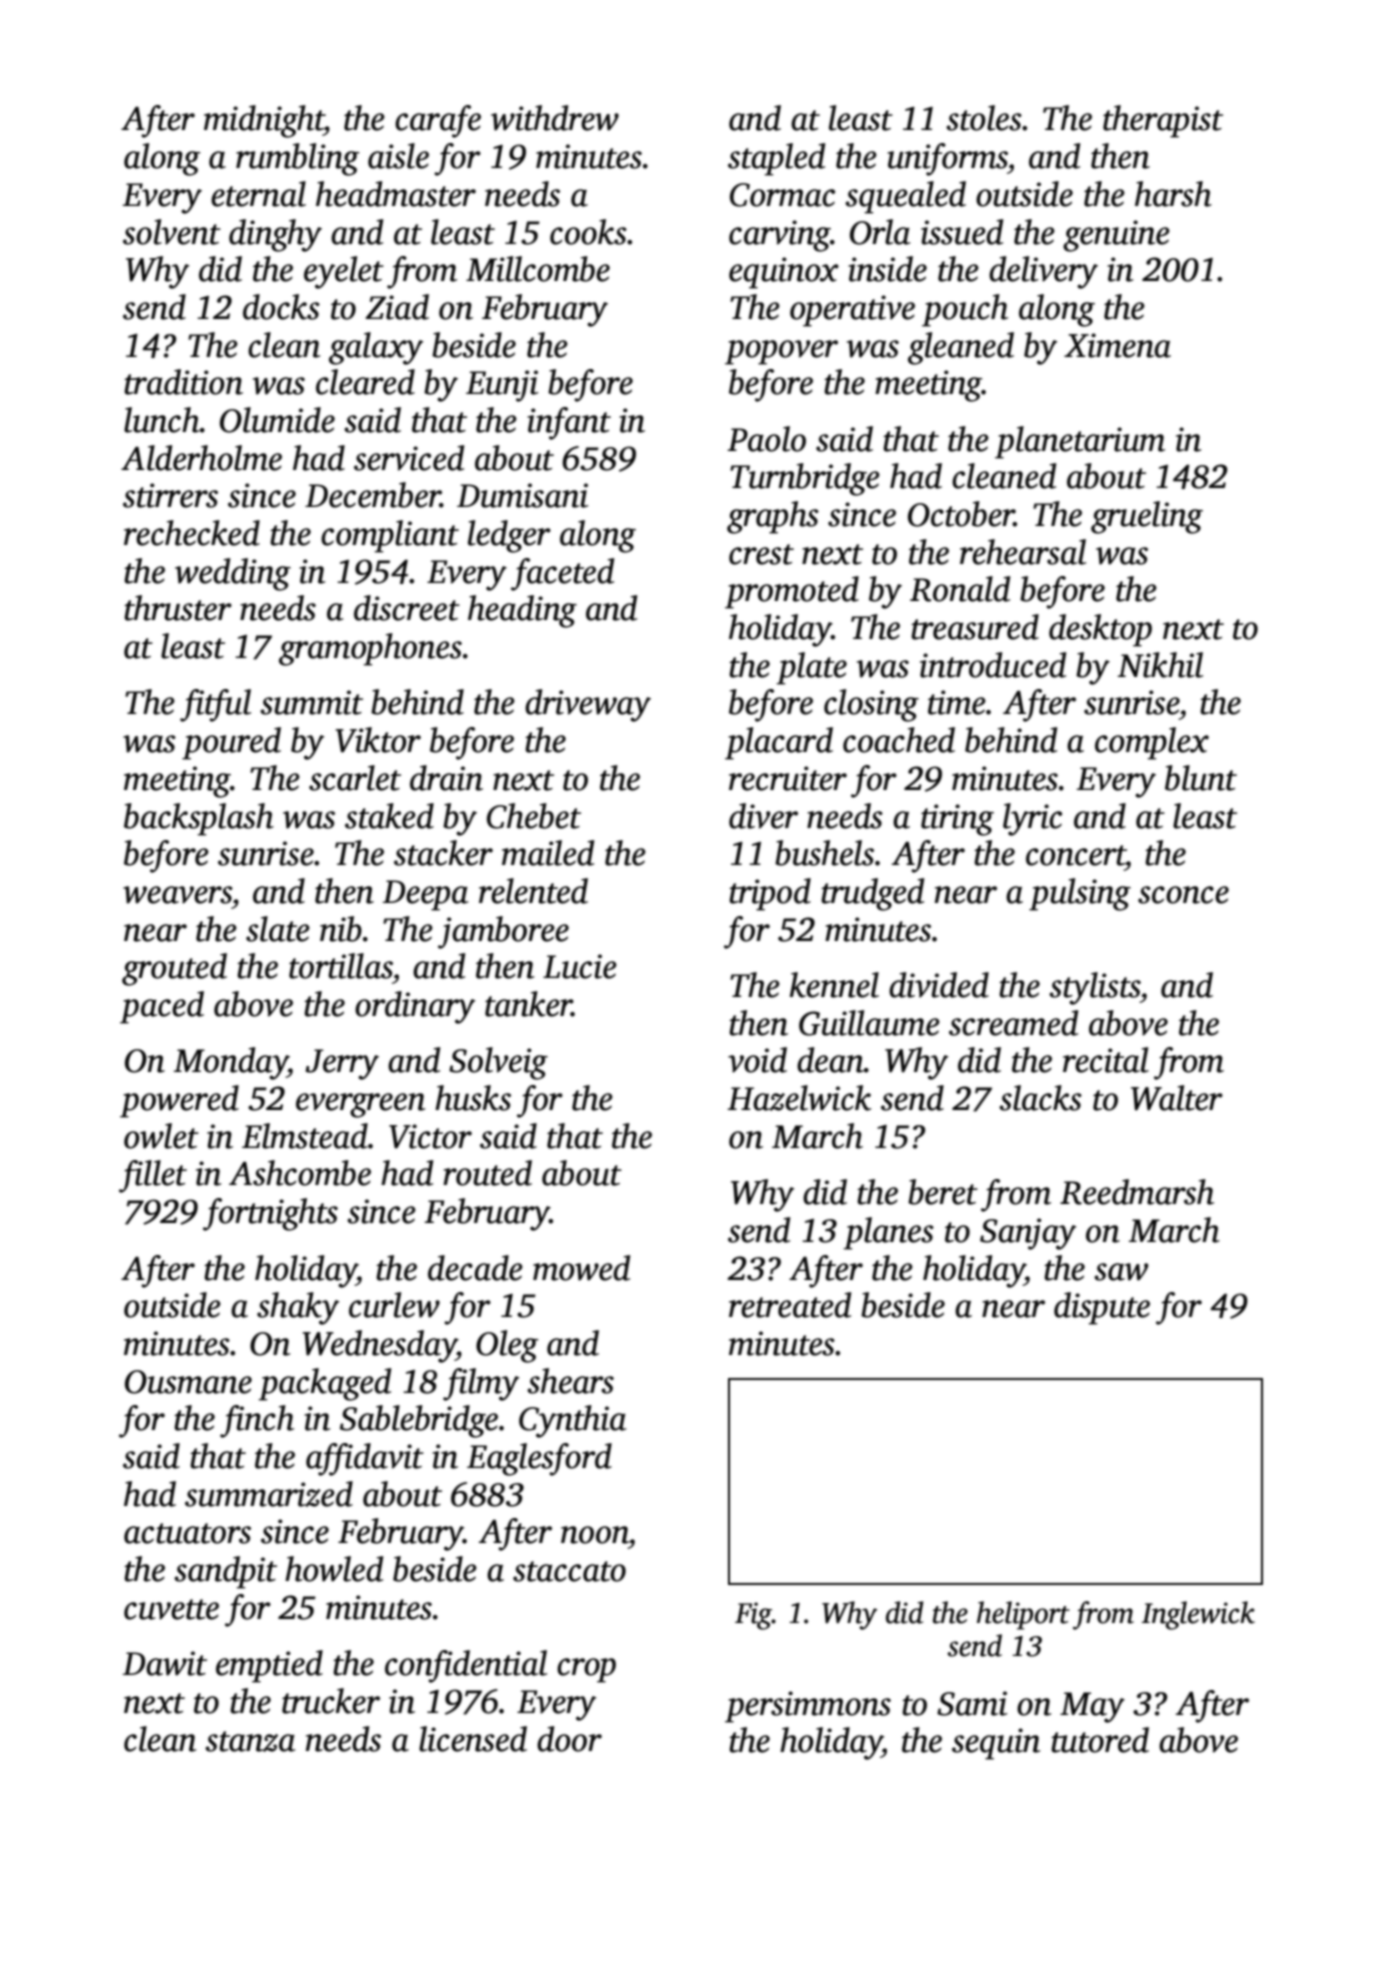 This screenshot has height=1969, width=1386. I want to click on Fig, so click(753, 1616).
